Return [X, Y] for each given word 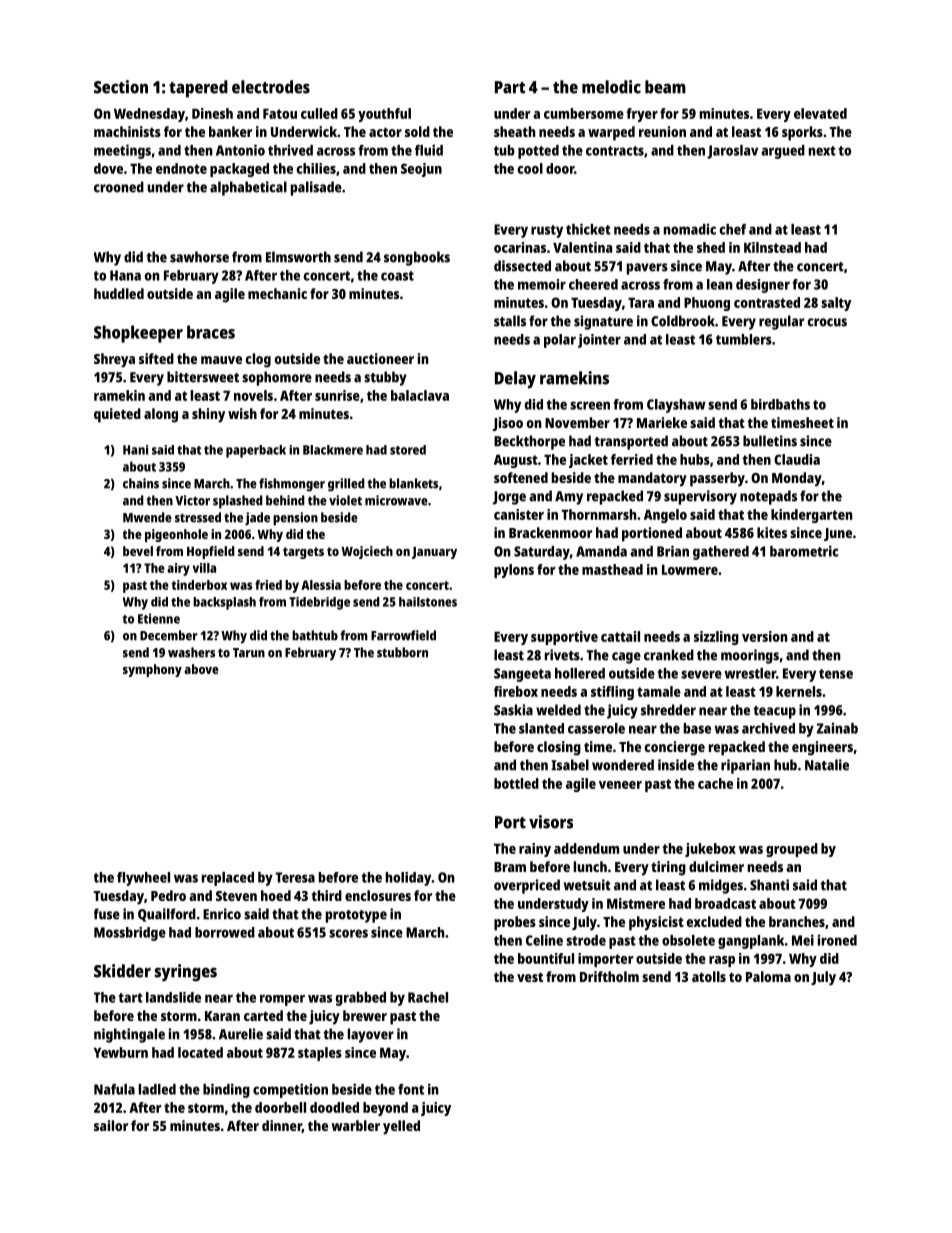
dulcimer [716, 866]
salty [836, 304]
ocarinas [520, 247]
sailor [111, 1125]
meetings [122, 151]
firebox [516, 691]
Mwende [147, 517]
